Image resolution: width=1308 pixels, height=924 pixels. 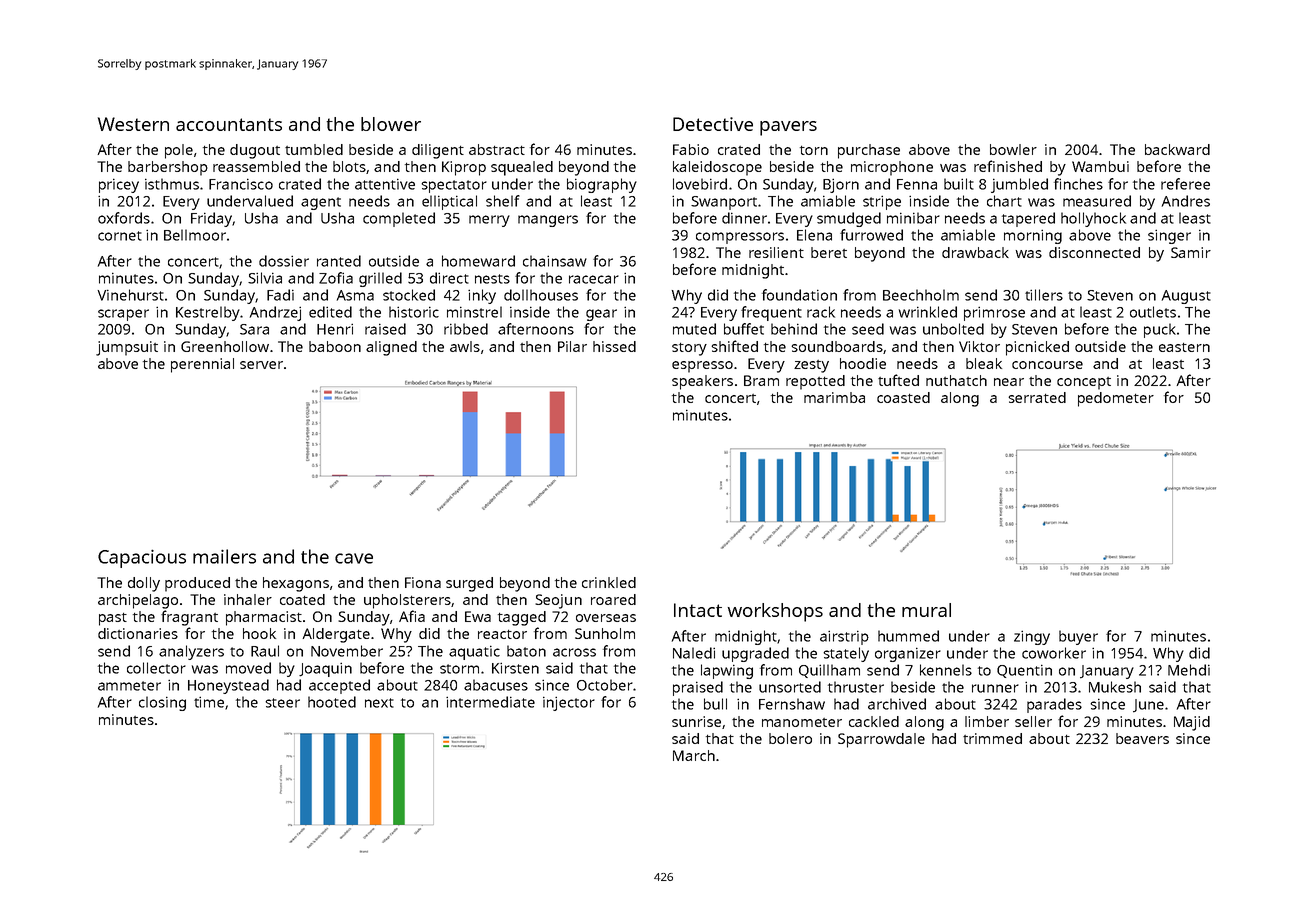 What do you see at coordinates (834, 397) in the page?
I see `marimba` at bounding box center [834, 397].
